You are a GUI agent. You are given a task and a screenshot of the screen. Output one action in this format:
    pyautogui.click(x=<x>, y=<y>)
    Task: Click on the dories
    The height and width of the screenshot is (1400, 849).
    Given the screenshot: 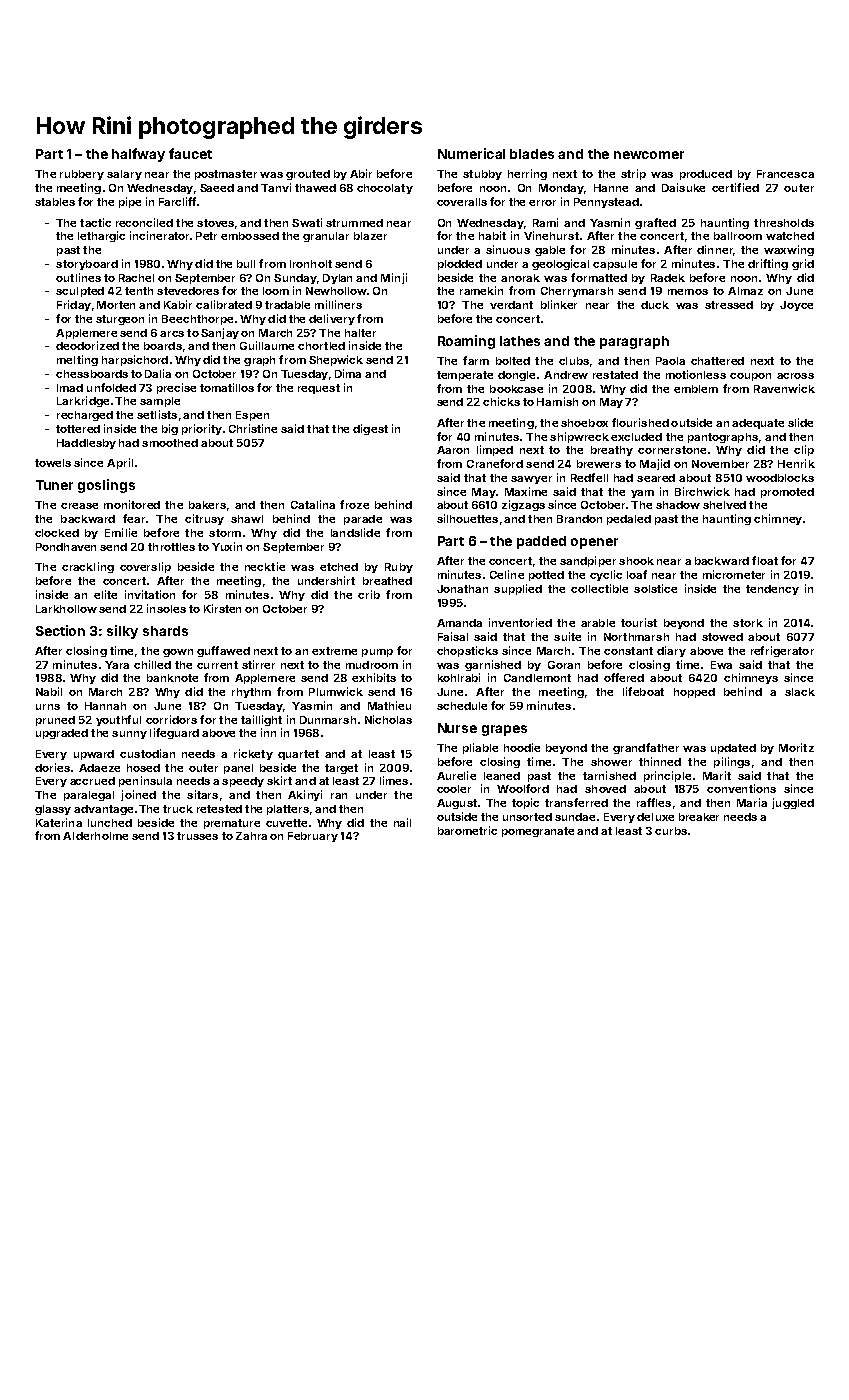 What is the action you would take?
    pyautogui.click(x=52, y=767)
